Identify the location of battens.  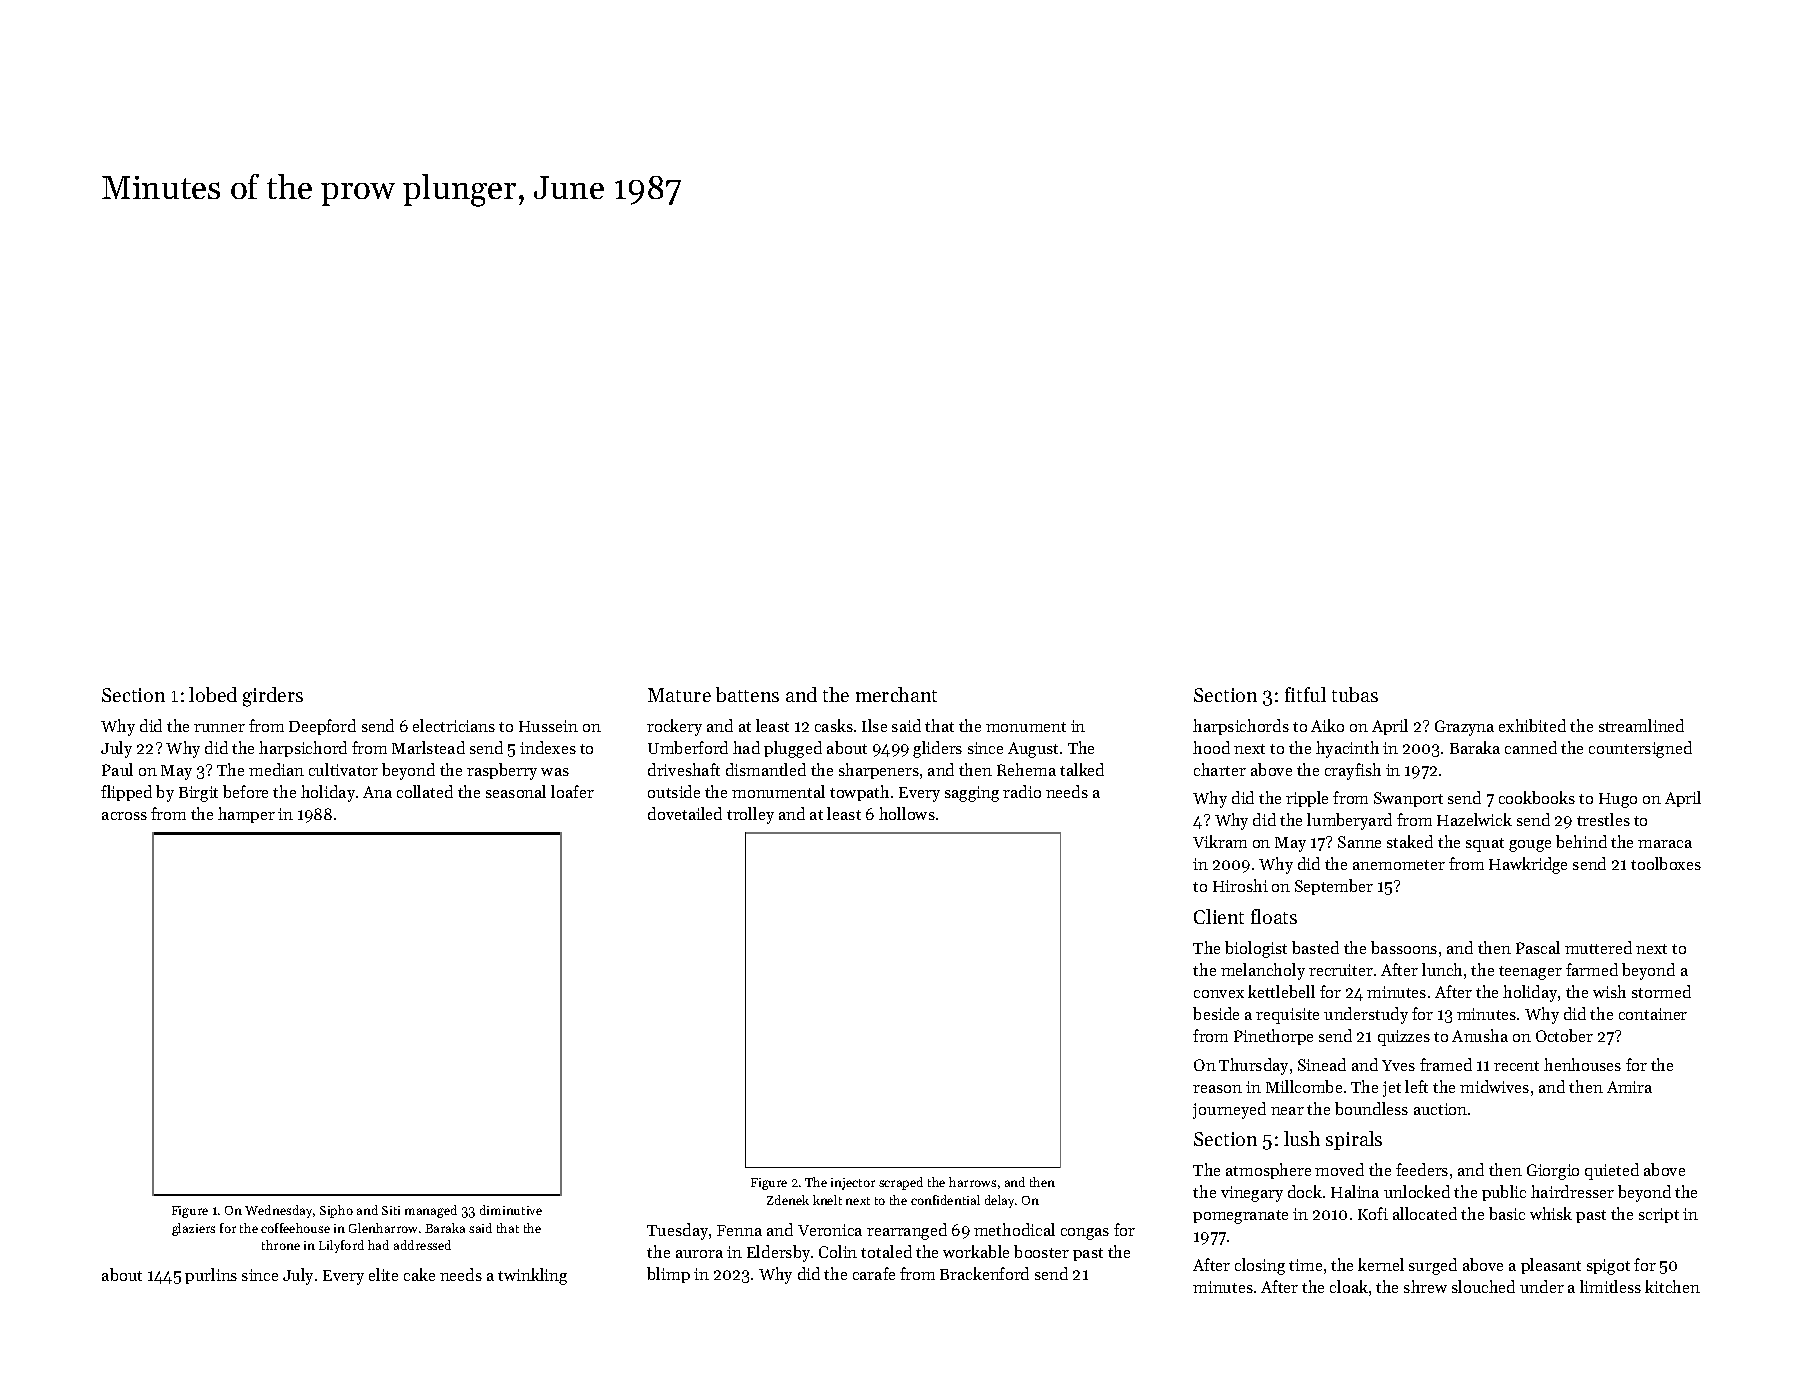
(747, 694).
